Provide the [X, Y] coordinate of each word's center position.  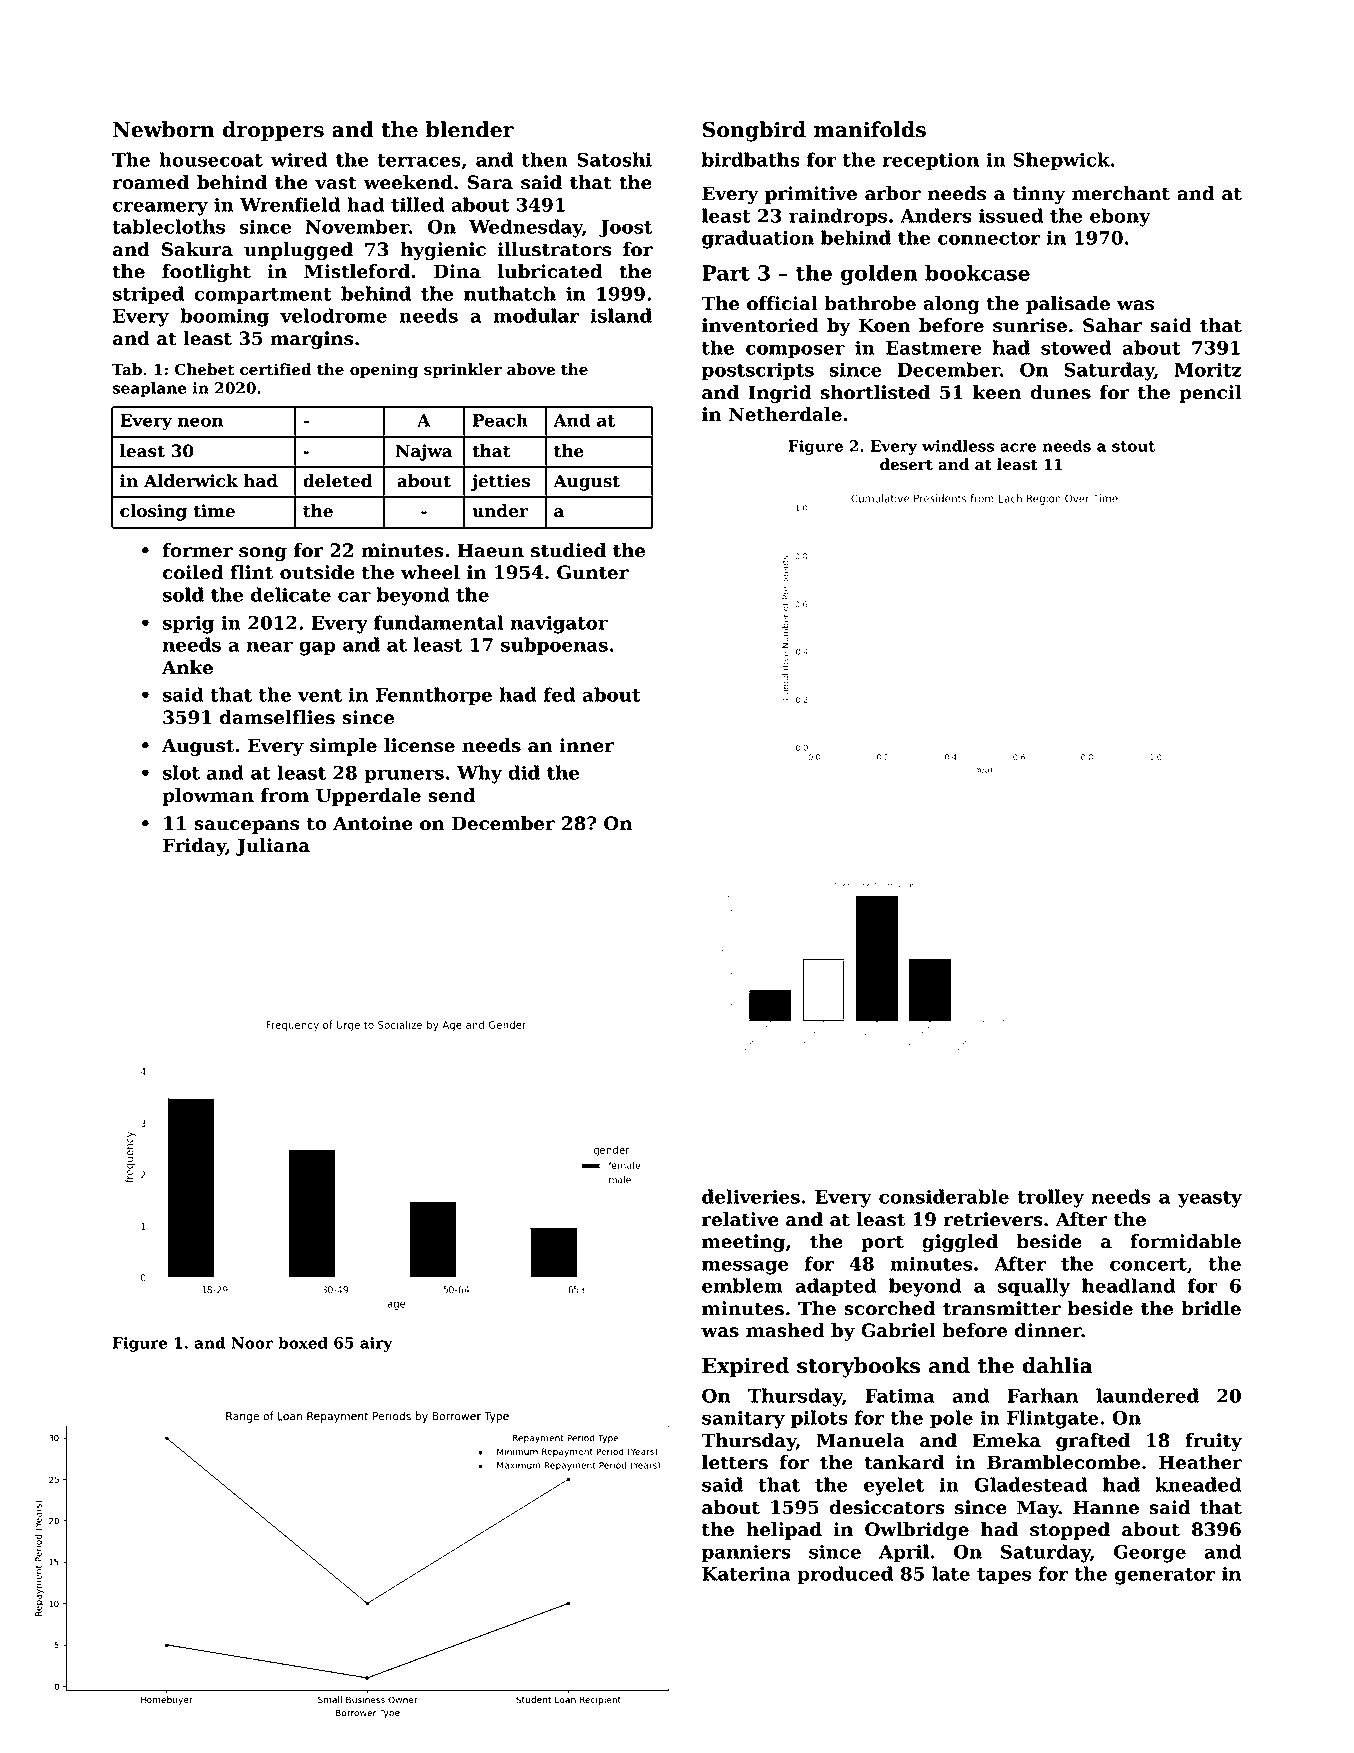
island [621, 315]
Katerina [746, 1574]
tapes [1004, 1576]
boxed [303, 1343]
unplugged [298, 251]
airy [376, 1344]
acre [1018, 447]
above [531, 369]
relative [740, 1219]
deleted [337, 481]
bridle [1211, 1308]
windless [958, 446]
